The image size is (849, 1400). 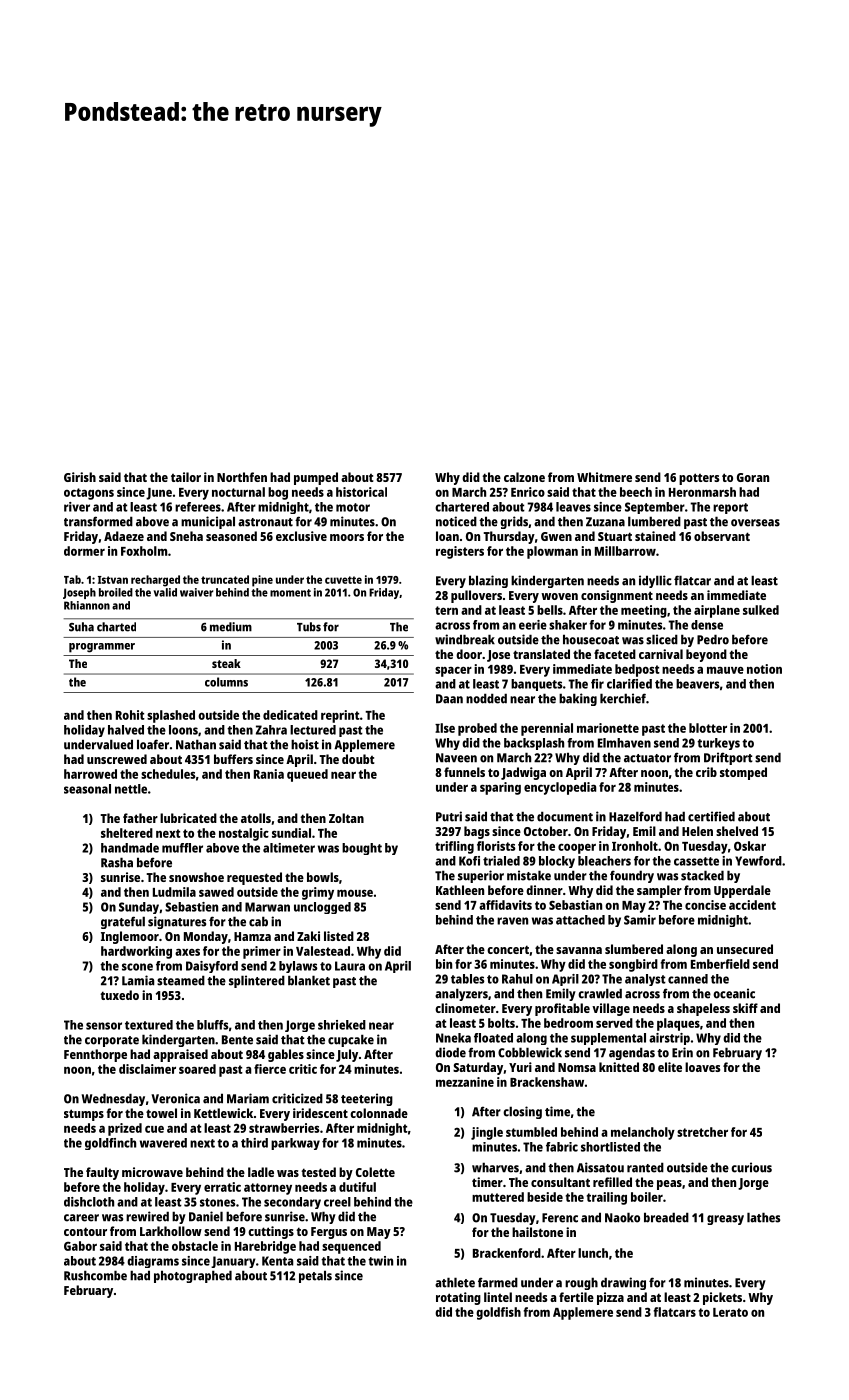 I want to click on Northfen, so click(x=242, y=477).
